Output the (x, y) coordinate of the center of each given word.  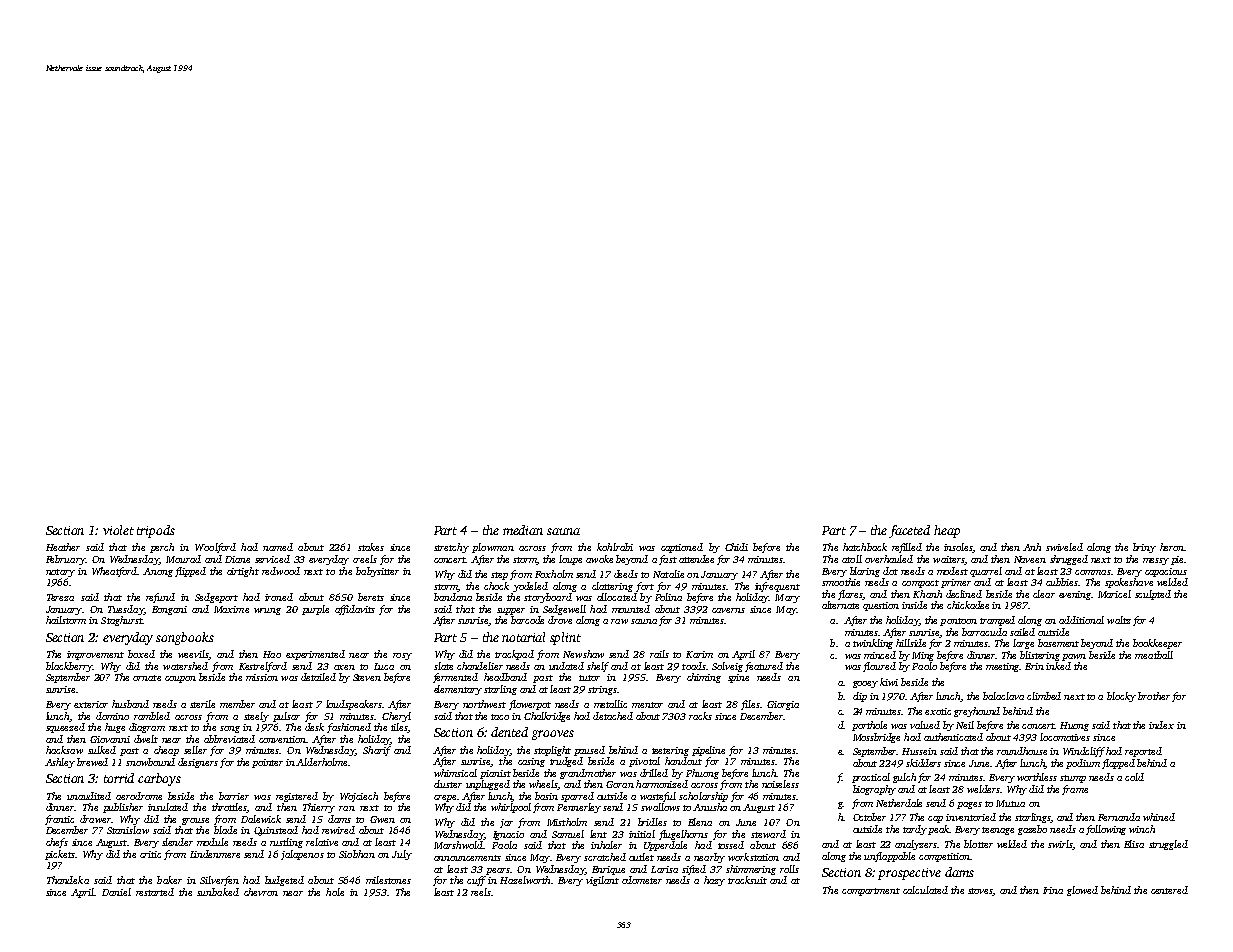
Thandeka (68, 880)
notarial (523, 637)
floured (879, 667)
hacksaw (64, 750)
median (523, 530)
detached (613, 716)
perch (162, 548)
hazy (714, 881)
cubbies (1062, 582)
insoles (958, 547)
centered (1169, 890)
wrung (267, 611)
